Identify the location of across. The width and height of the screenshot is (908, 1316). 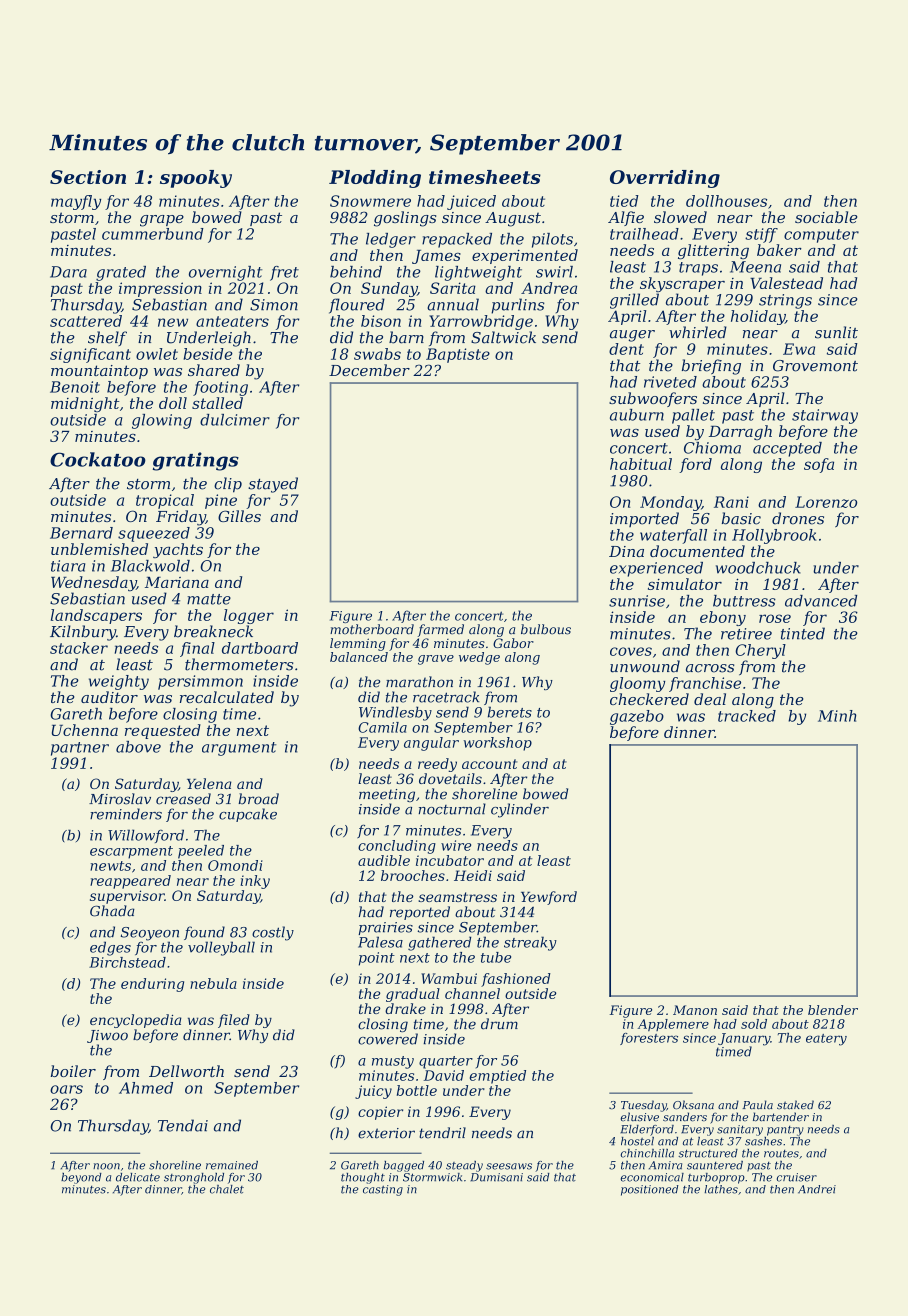
(710, 668).
